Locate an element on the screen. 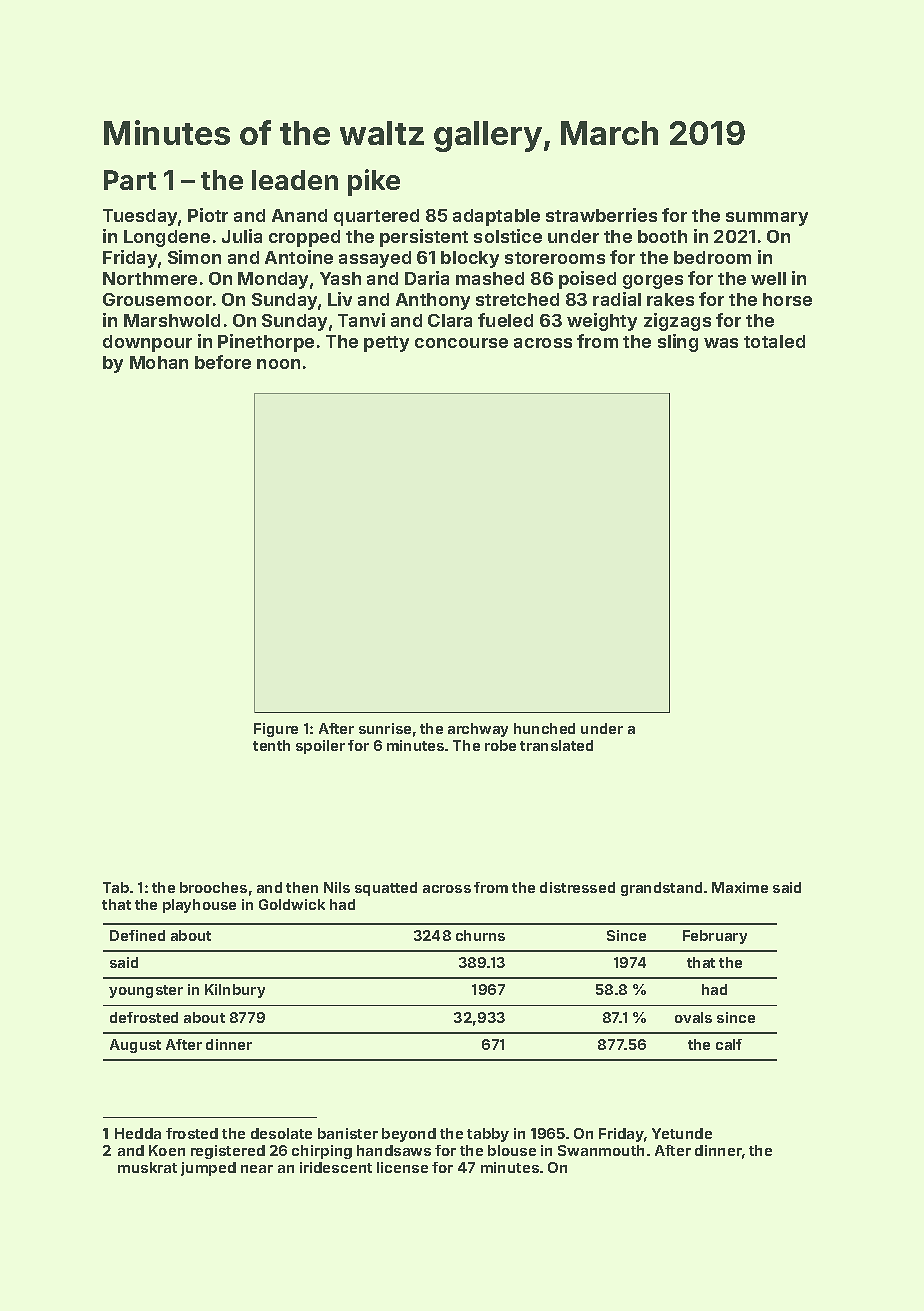 This screenshot has width=924, height=1311. strawberries is located at coordinates (601, 215).
